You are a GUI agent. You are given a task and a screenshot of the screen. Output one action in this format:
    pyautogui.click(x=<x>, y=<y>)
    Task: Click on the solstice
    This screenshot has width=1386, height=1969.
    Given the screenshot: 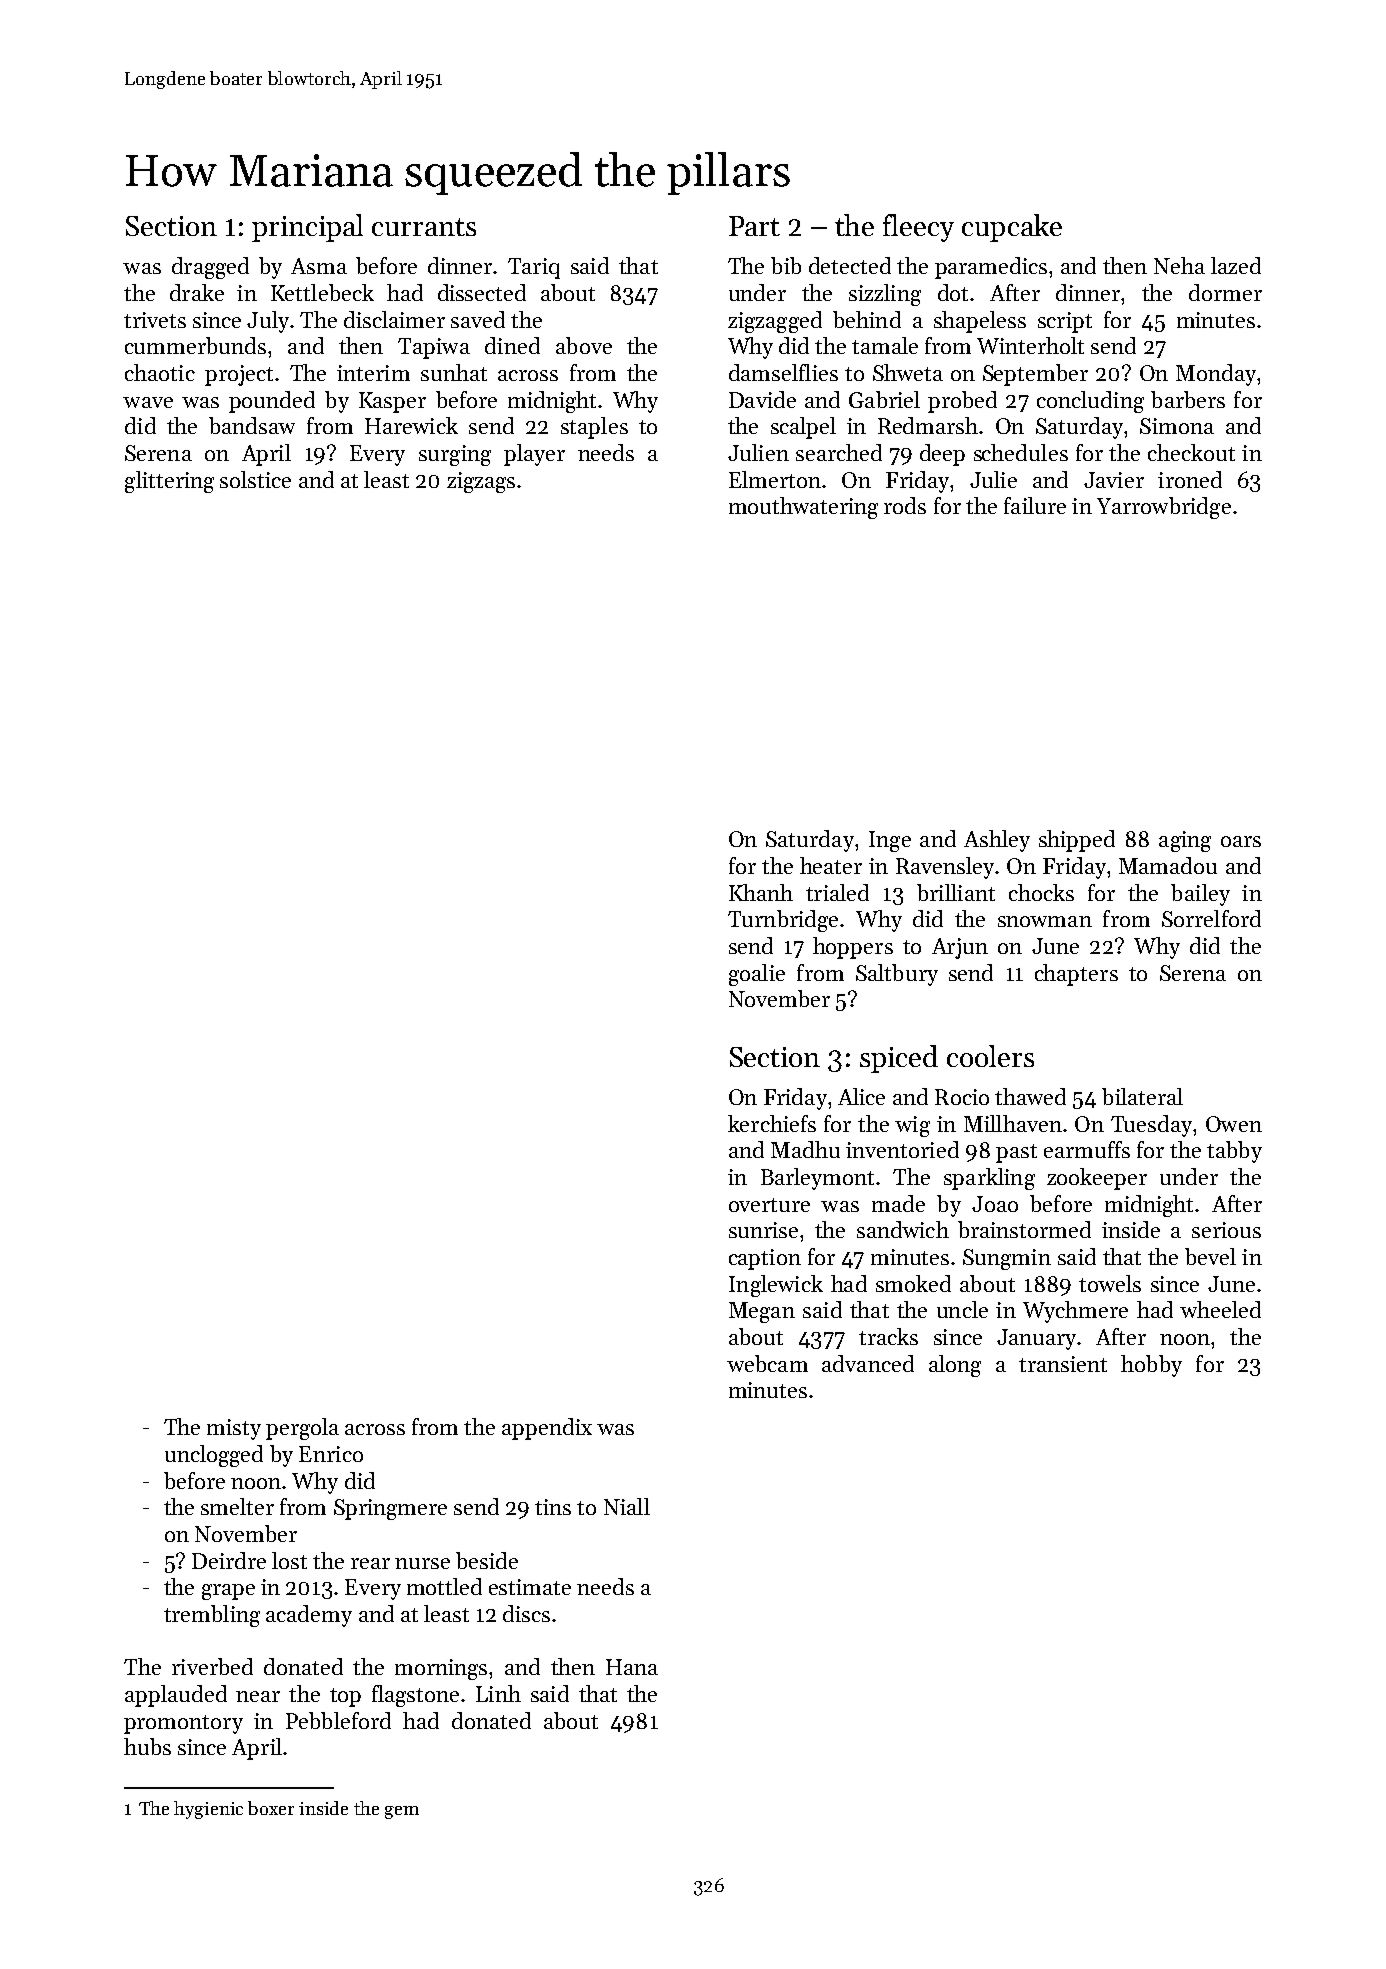 What is the action you would take?
    pyautogui.click(x=255, y=479)
